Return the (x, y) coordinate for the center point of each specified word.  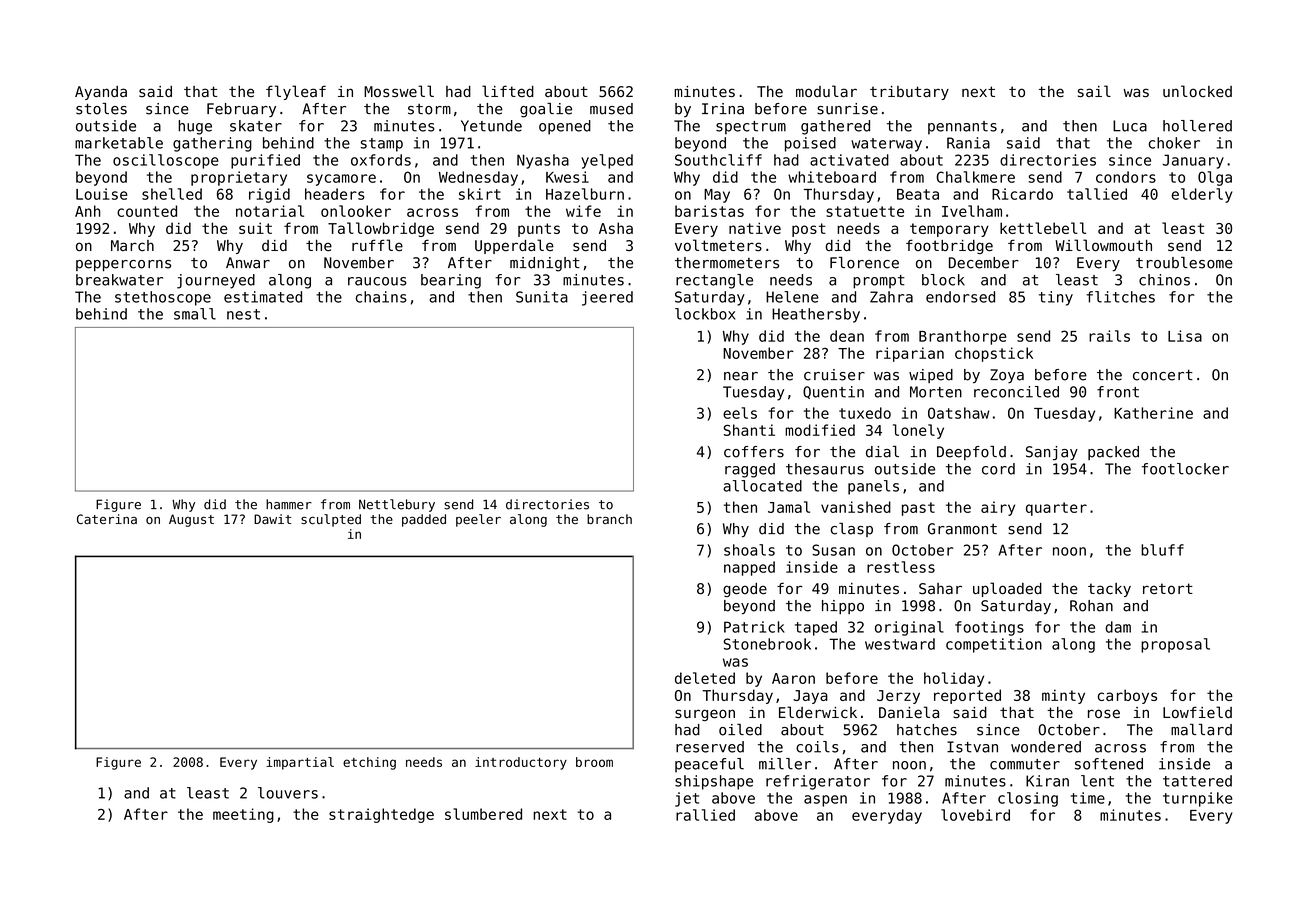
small (195, 314)
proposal (1175, 645)
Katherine (1153, 413)
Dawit (272, 519)
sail (1094, 91)
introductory (521, 763)
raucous (377, 281)
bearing (451, 281)
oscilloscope (166, 161)
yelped (607, 161)
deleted (705, 678)
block (943, 280)
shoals (749, 550)
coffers (754, 452)
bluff (1162, 550)
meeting (243, 815)
